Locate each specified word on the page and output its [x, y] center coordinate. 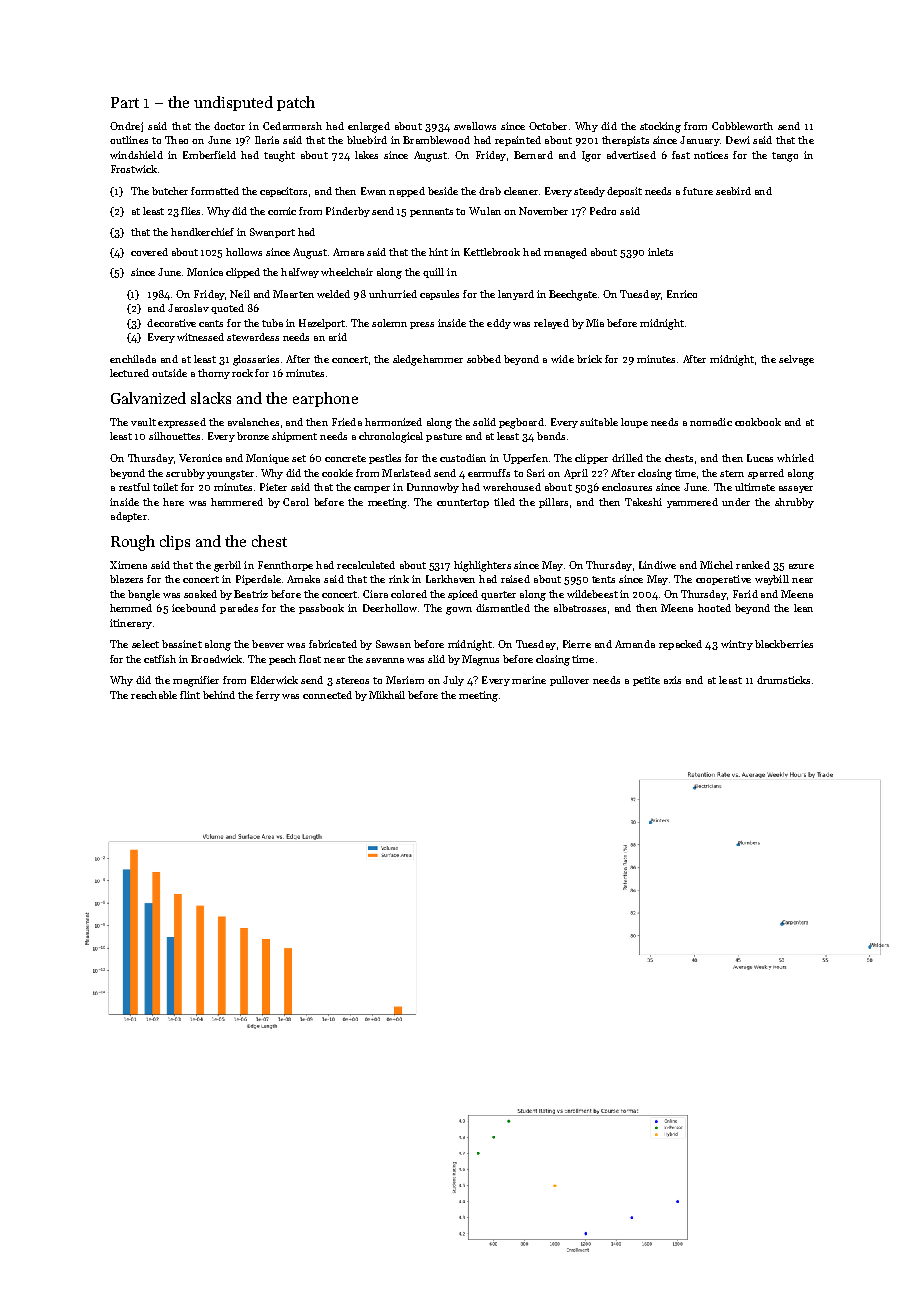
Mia [595, 323]
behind [219, 695]
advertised [631, 155]
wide [562, 359]
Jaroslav [188, 308]
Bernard [533, 155]
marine [529, 680]
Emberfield [209, 155]
